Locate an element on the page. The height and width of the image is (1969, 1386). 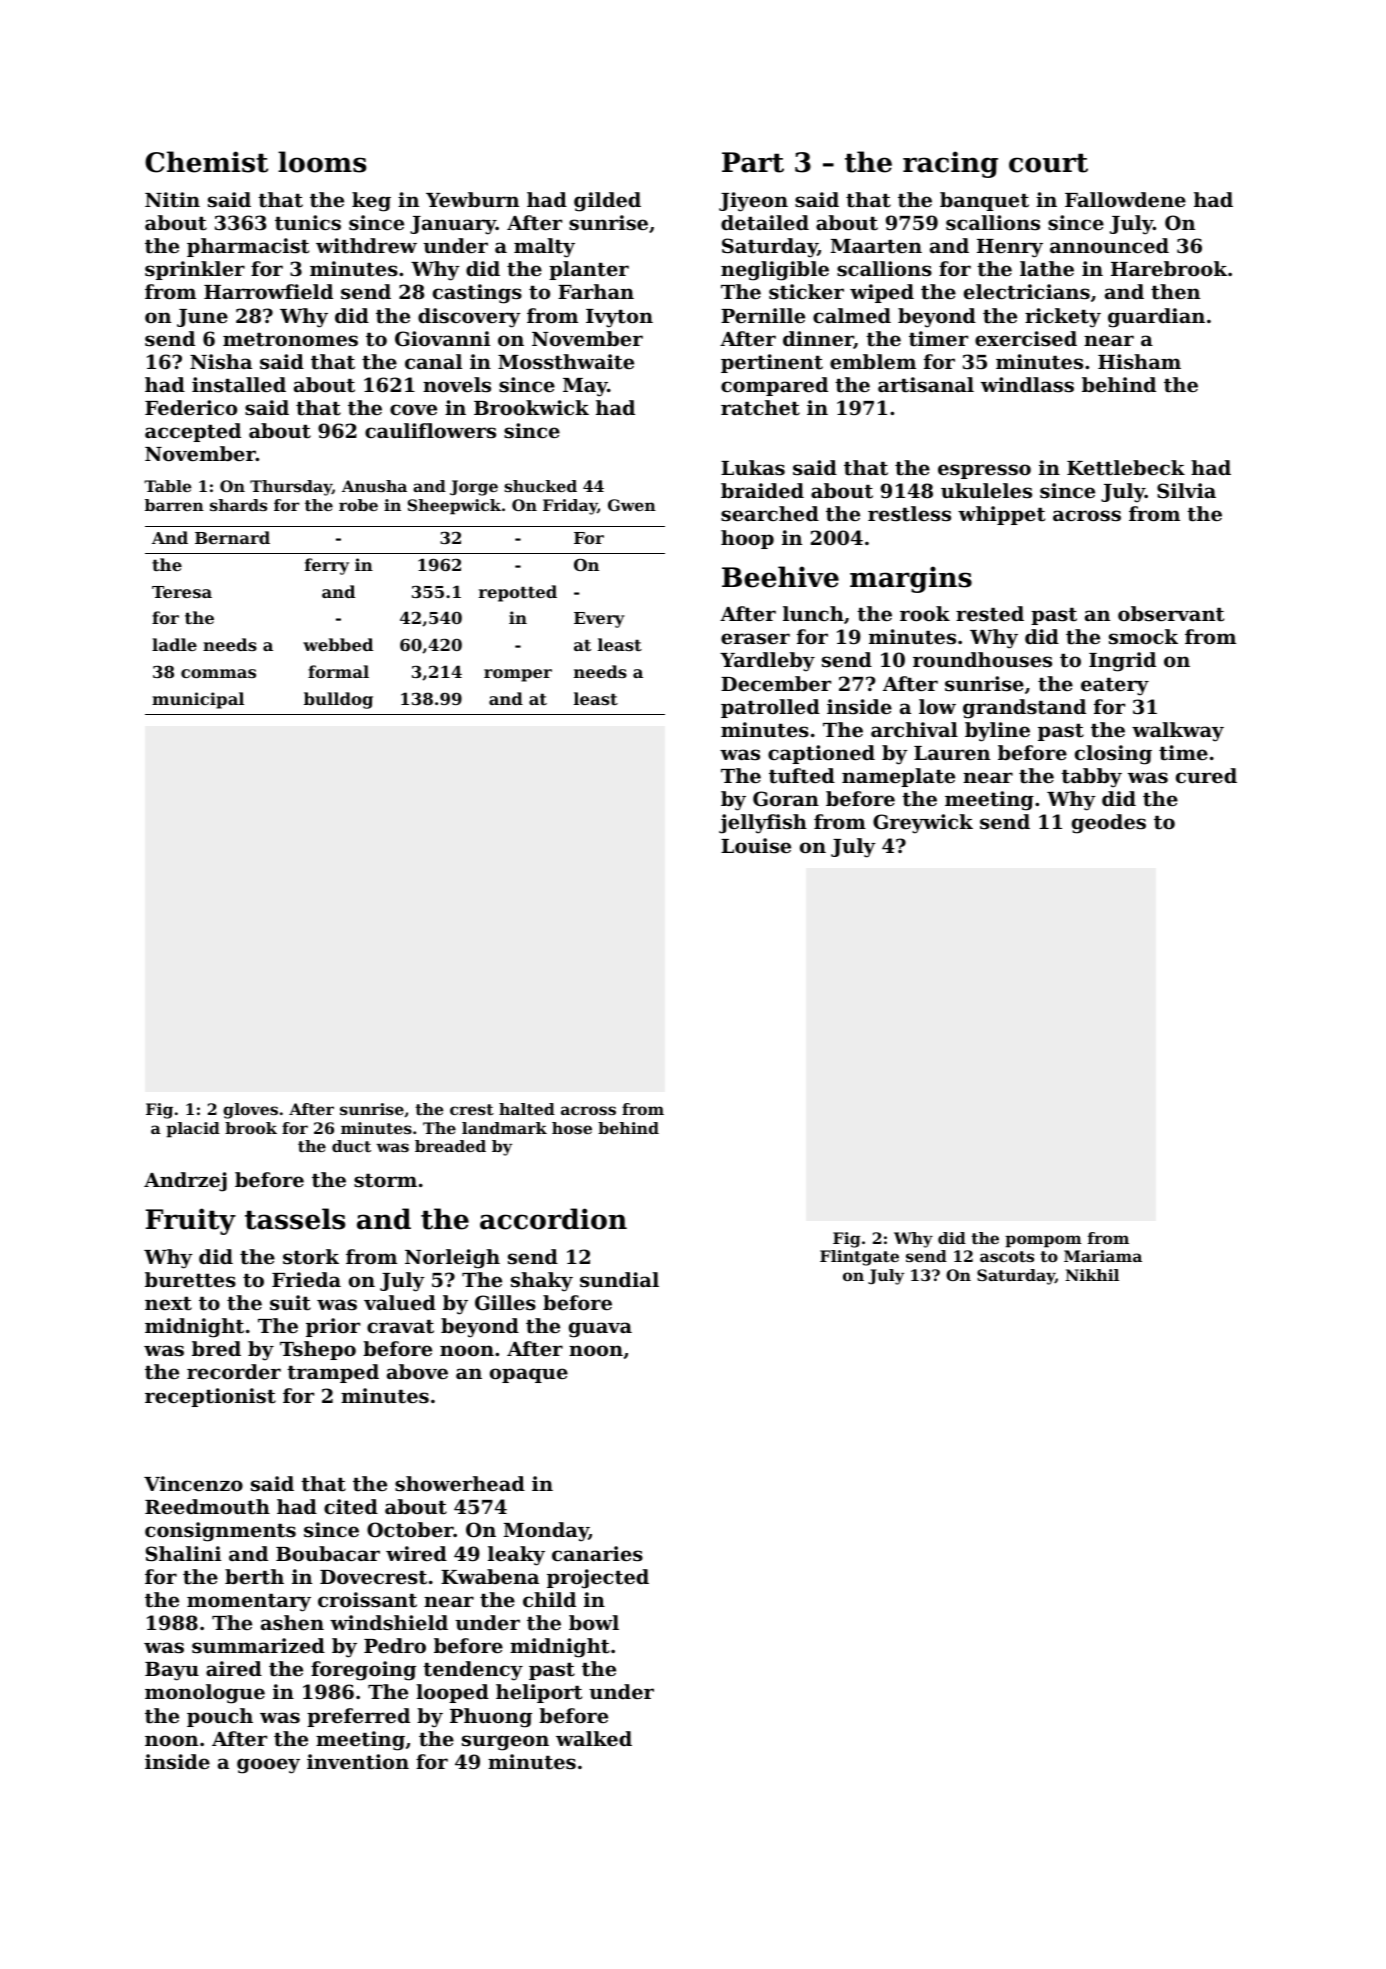
ladle is located at coordinates (174, 644).
